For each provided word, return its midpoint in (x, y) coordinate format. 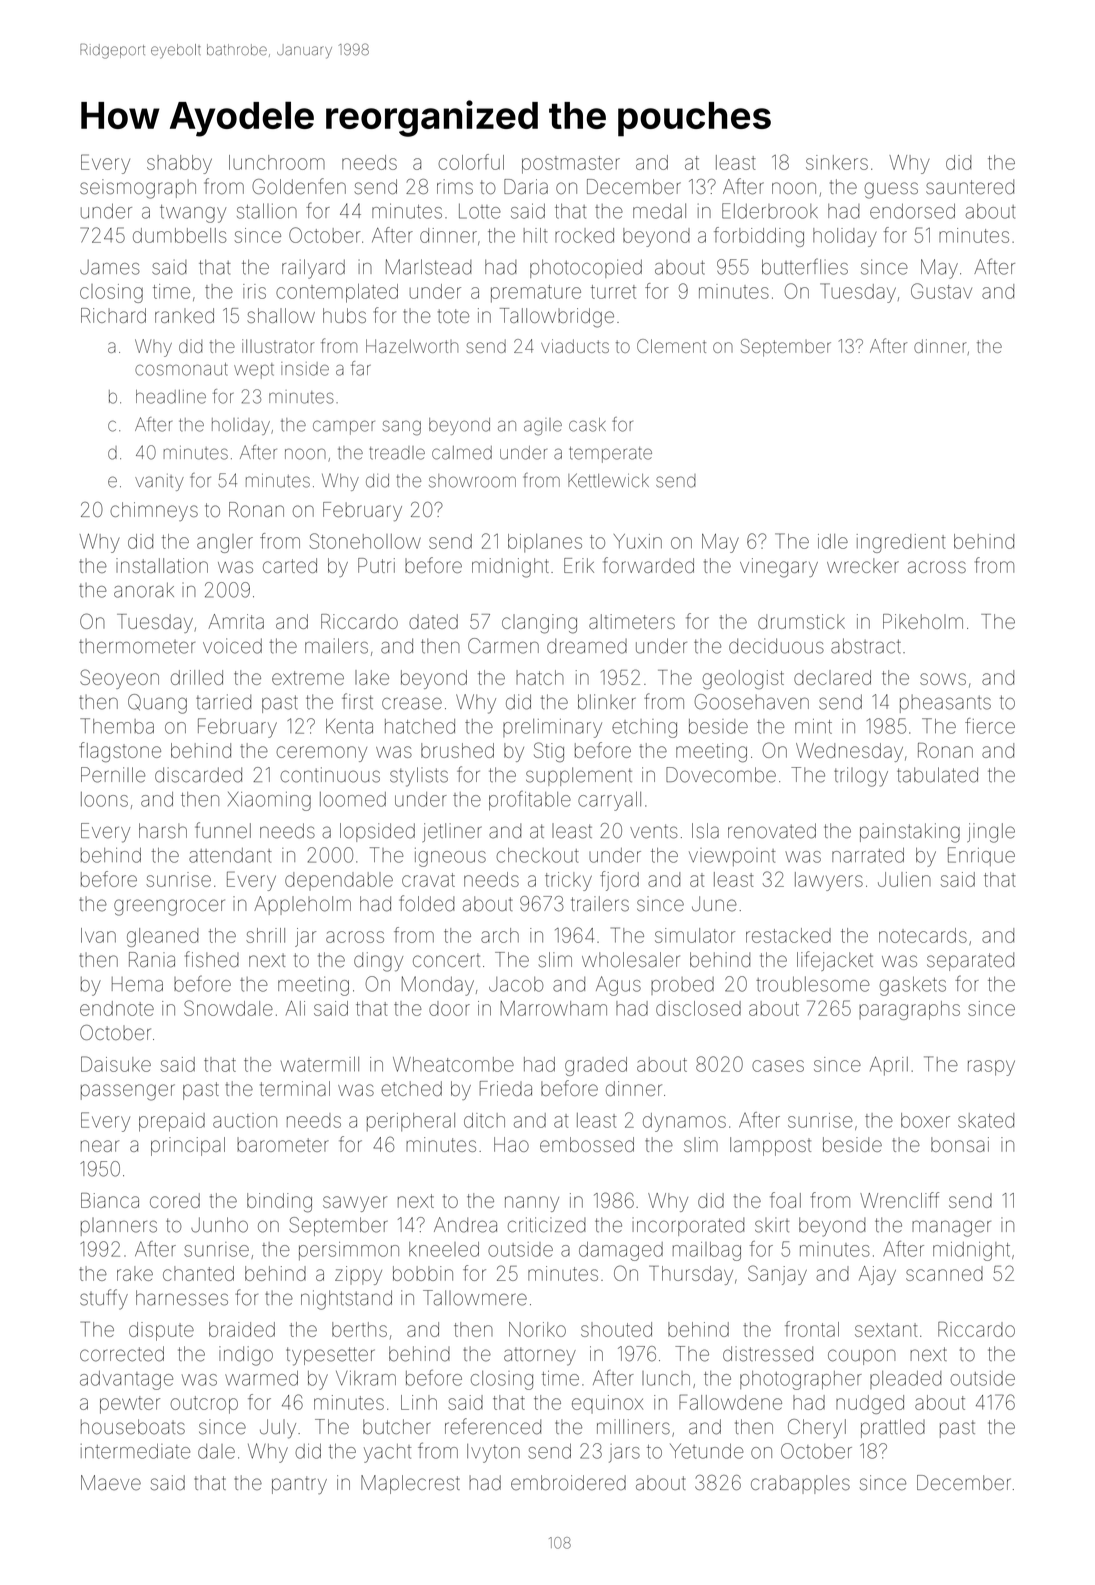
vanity (159, 482)
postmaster (571, 165)
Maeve (111, 1482)
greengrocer (169, 907)
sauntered (970, 187)
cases (778, 1066)
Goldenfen (299, 186)
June (714, 904)
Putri (376, 565)
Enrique (981, 856)
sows (943, 679)
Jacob (516, 984)
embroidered (568, 1483)
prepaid (172, 1122)
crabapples (800, 1484)
